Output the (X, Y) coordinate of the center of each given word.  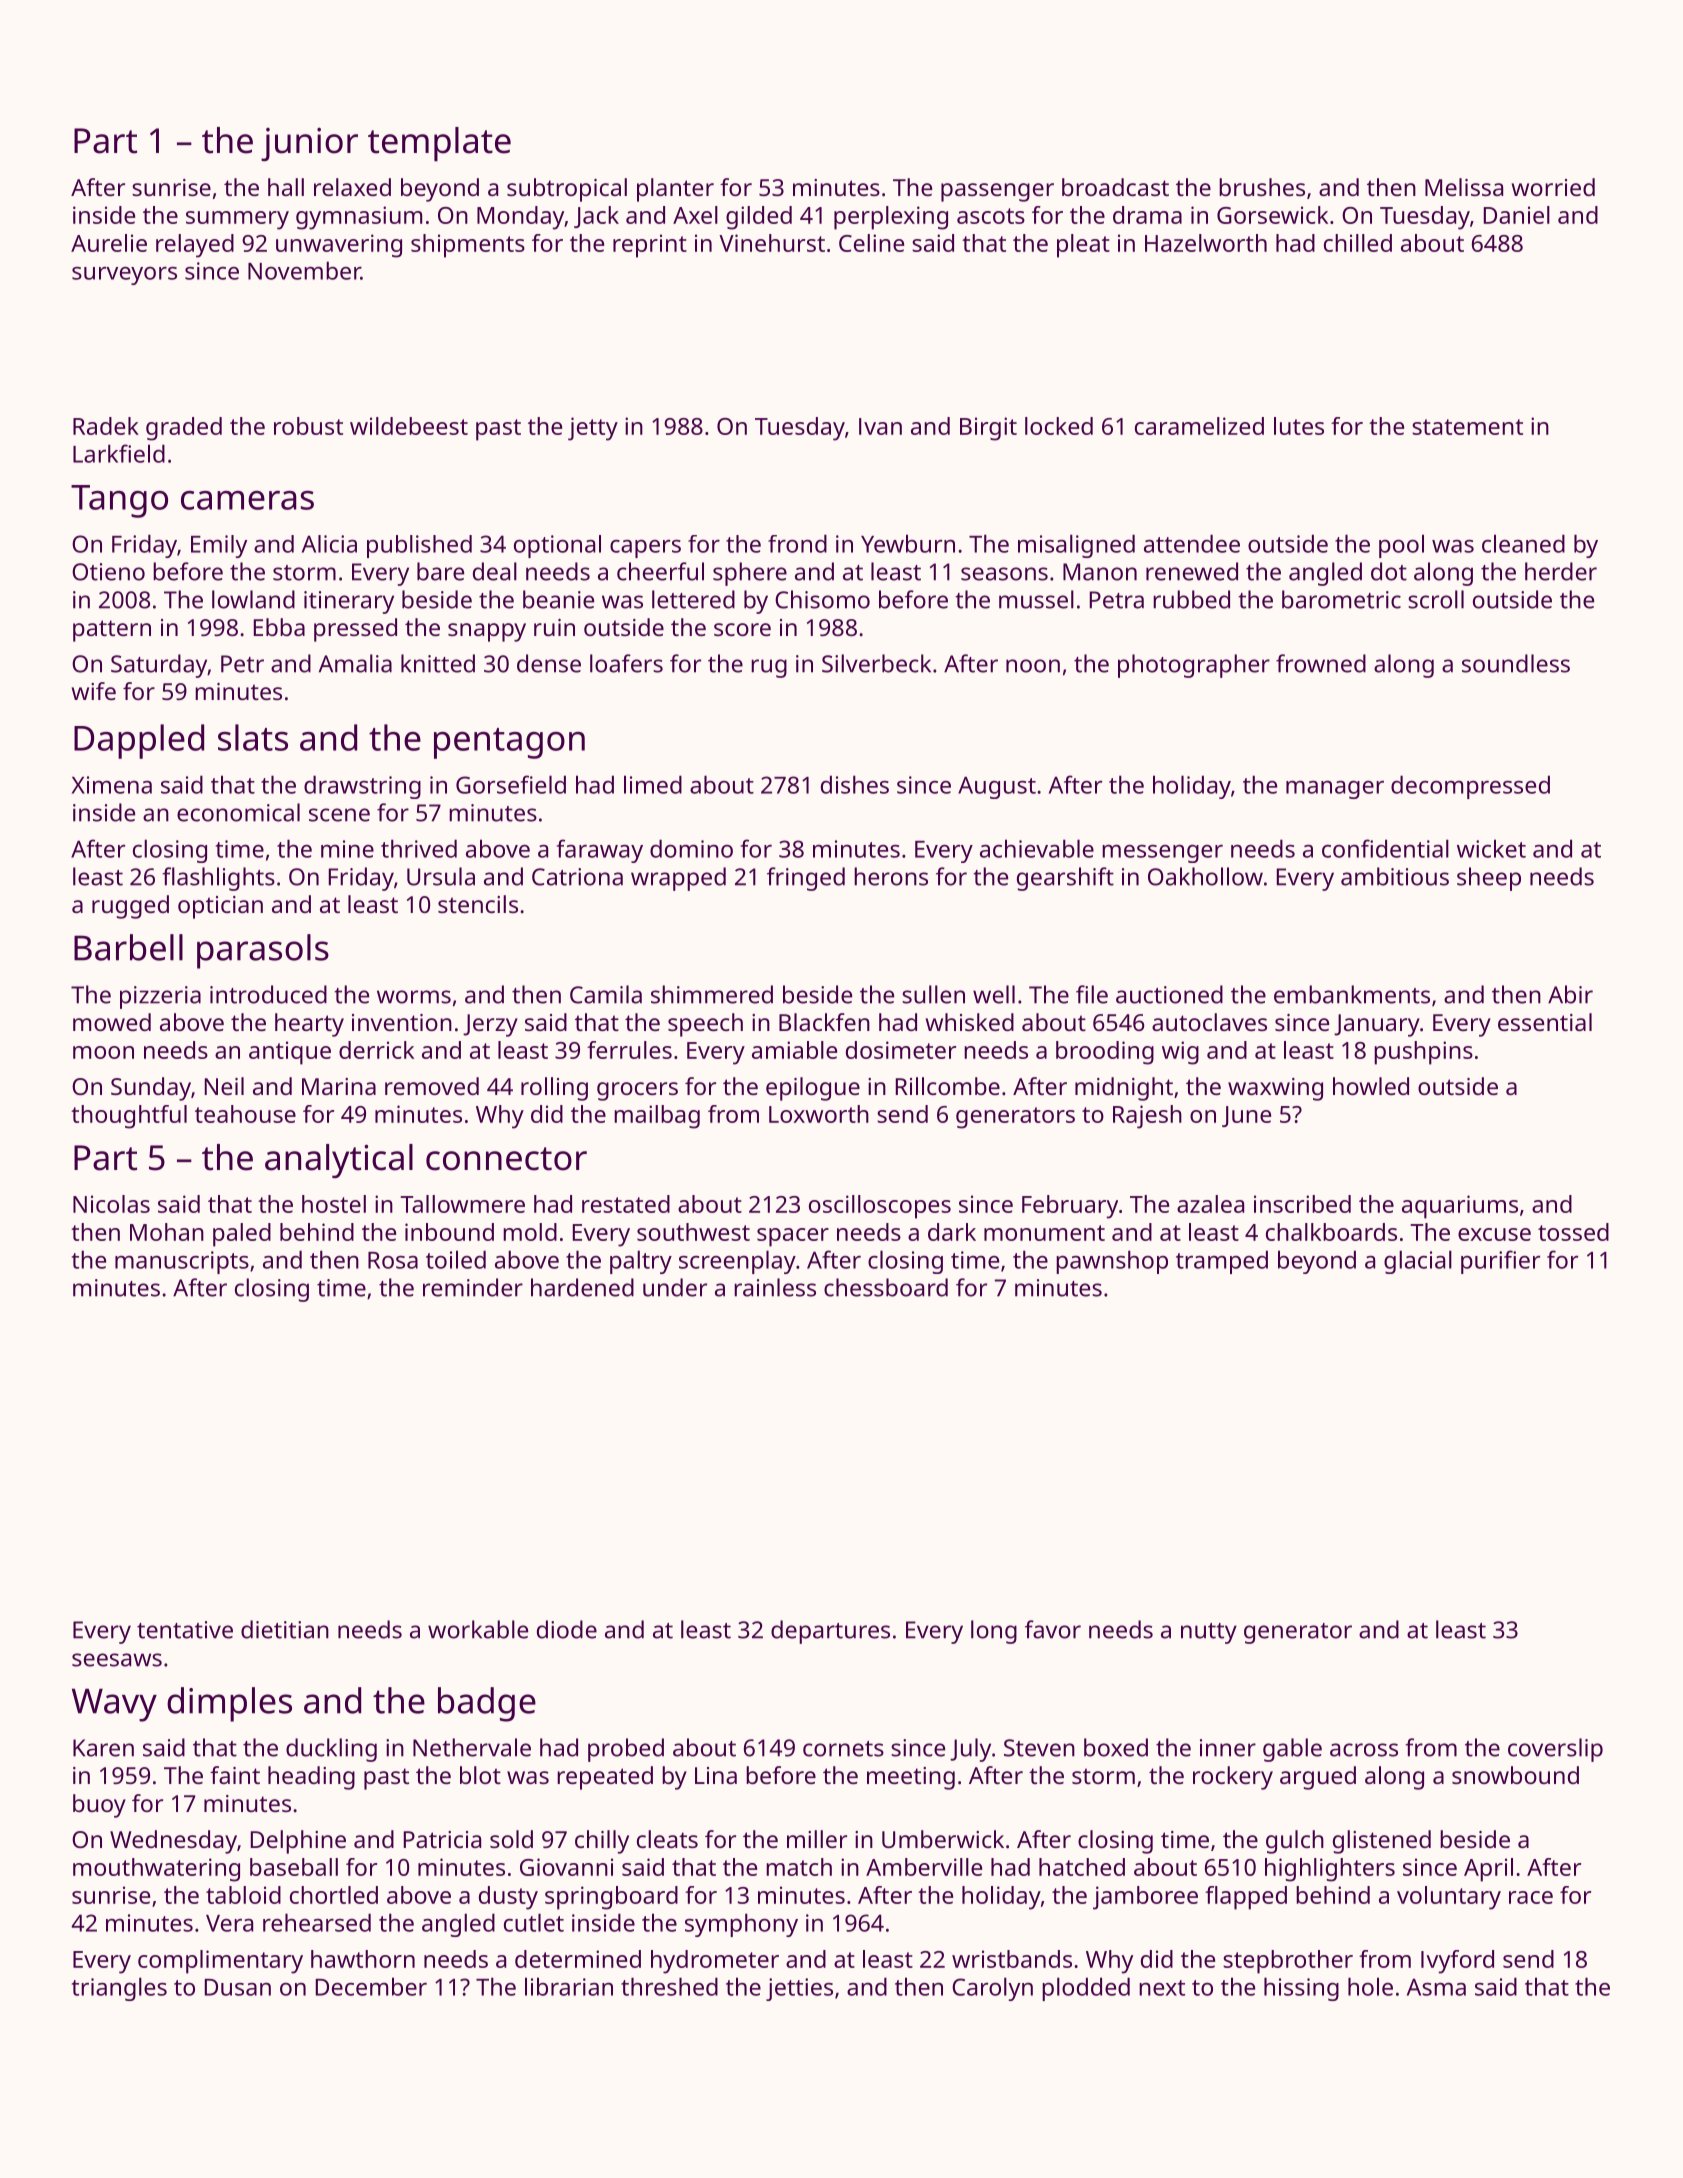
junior (309, 144)
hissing (1301, 1989)
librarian (569, 1986)
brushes (1262, 187)
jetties (799, 1989)
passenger (997, 192)
